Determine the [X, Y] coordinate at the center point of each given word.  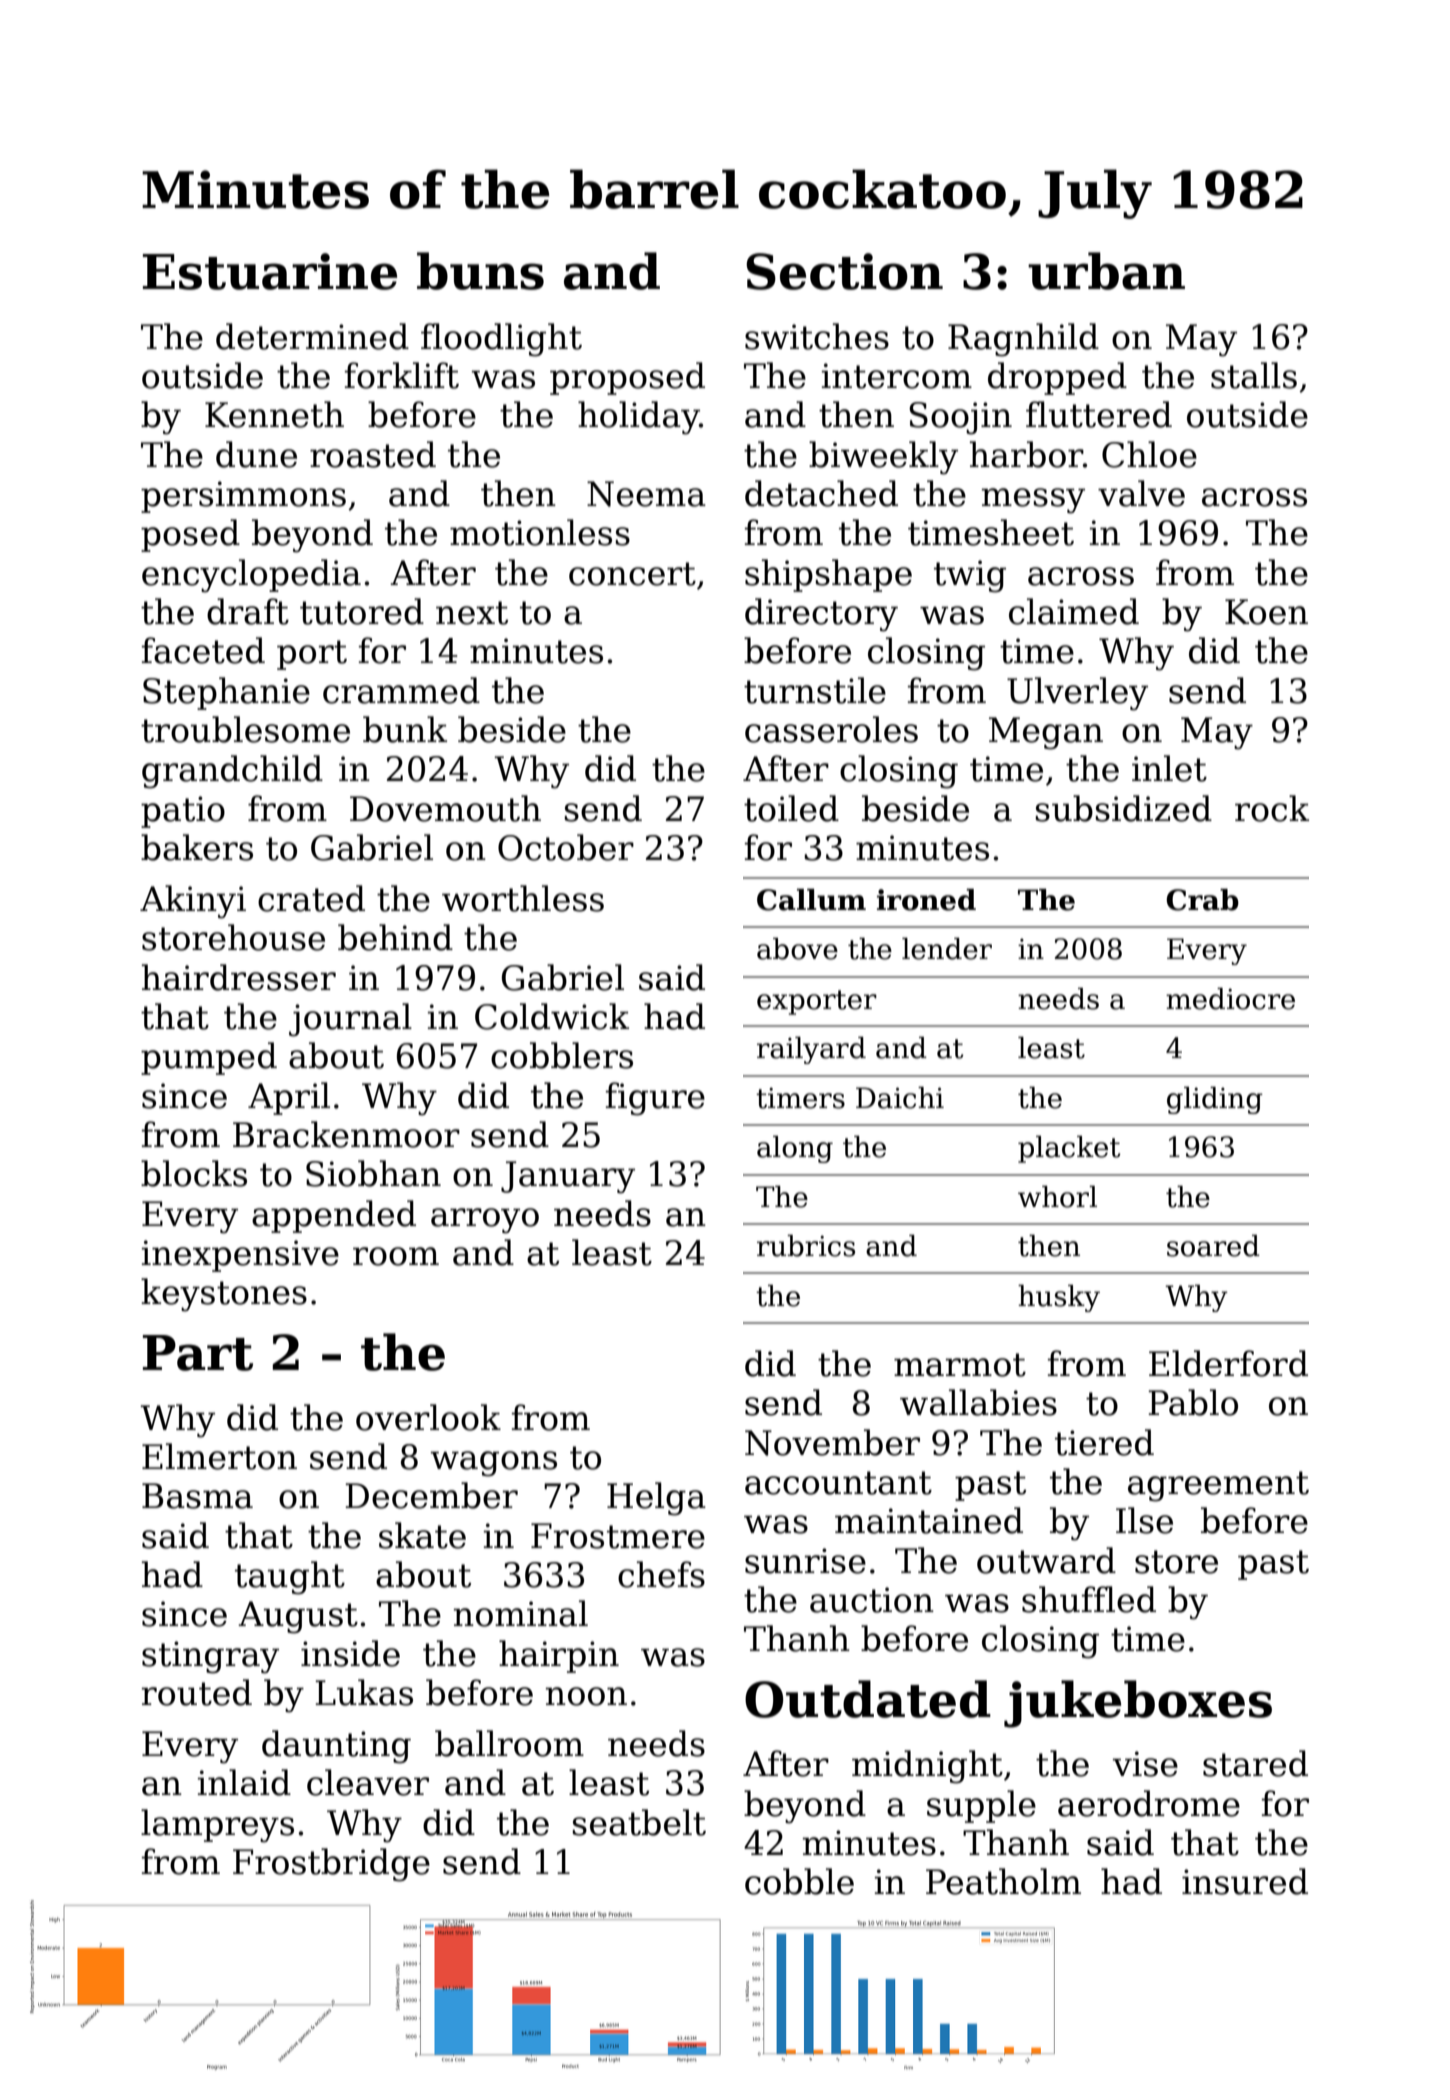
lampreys [217, 1826]
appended [334, 1216]
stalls [1254, 375]
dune [256, 454]
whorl [1057, 1197]
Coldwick [552, 1016]
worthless [523, 898]
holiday [638, 418]
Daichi [900, 1098]
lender [947, 949]
